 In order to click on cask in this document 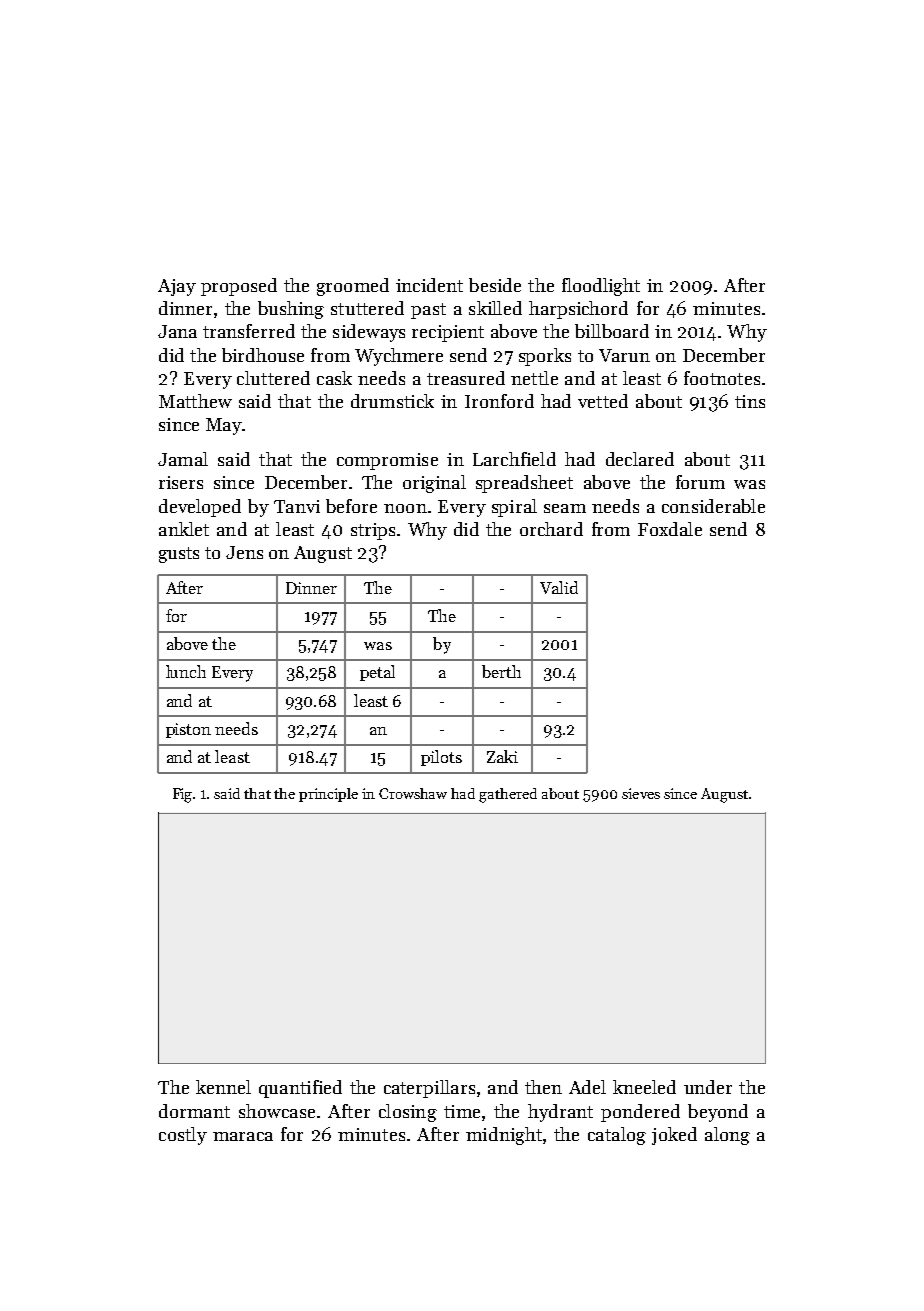, I will do `click(334, 378)`.
